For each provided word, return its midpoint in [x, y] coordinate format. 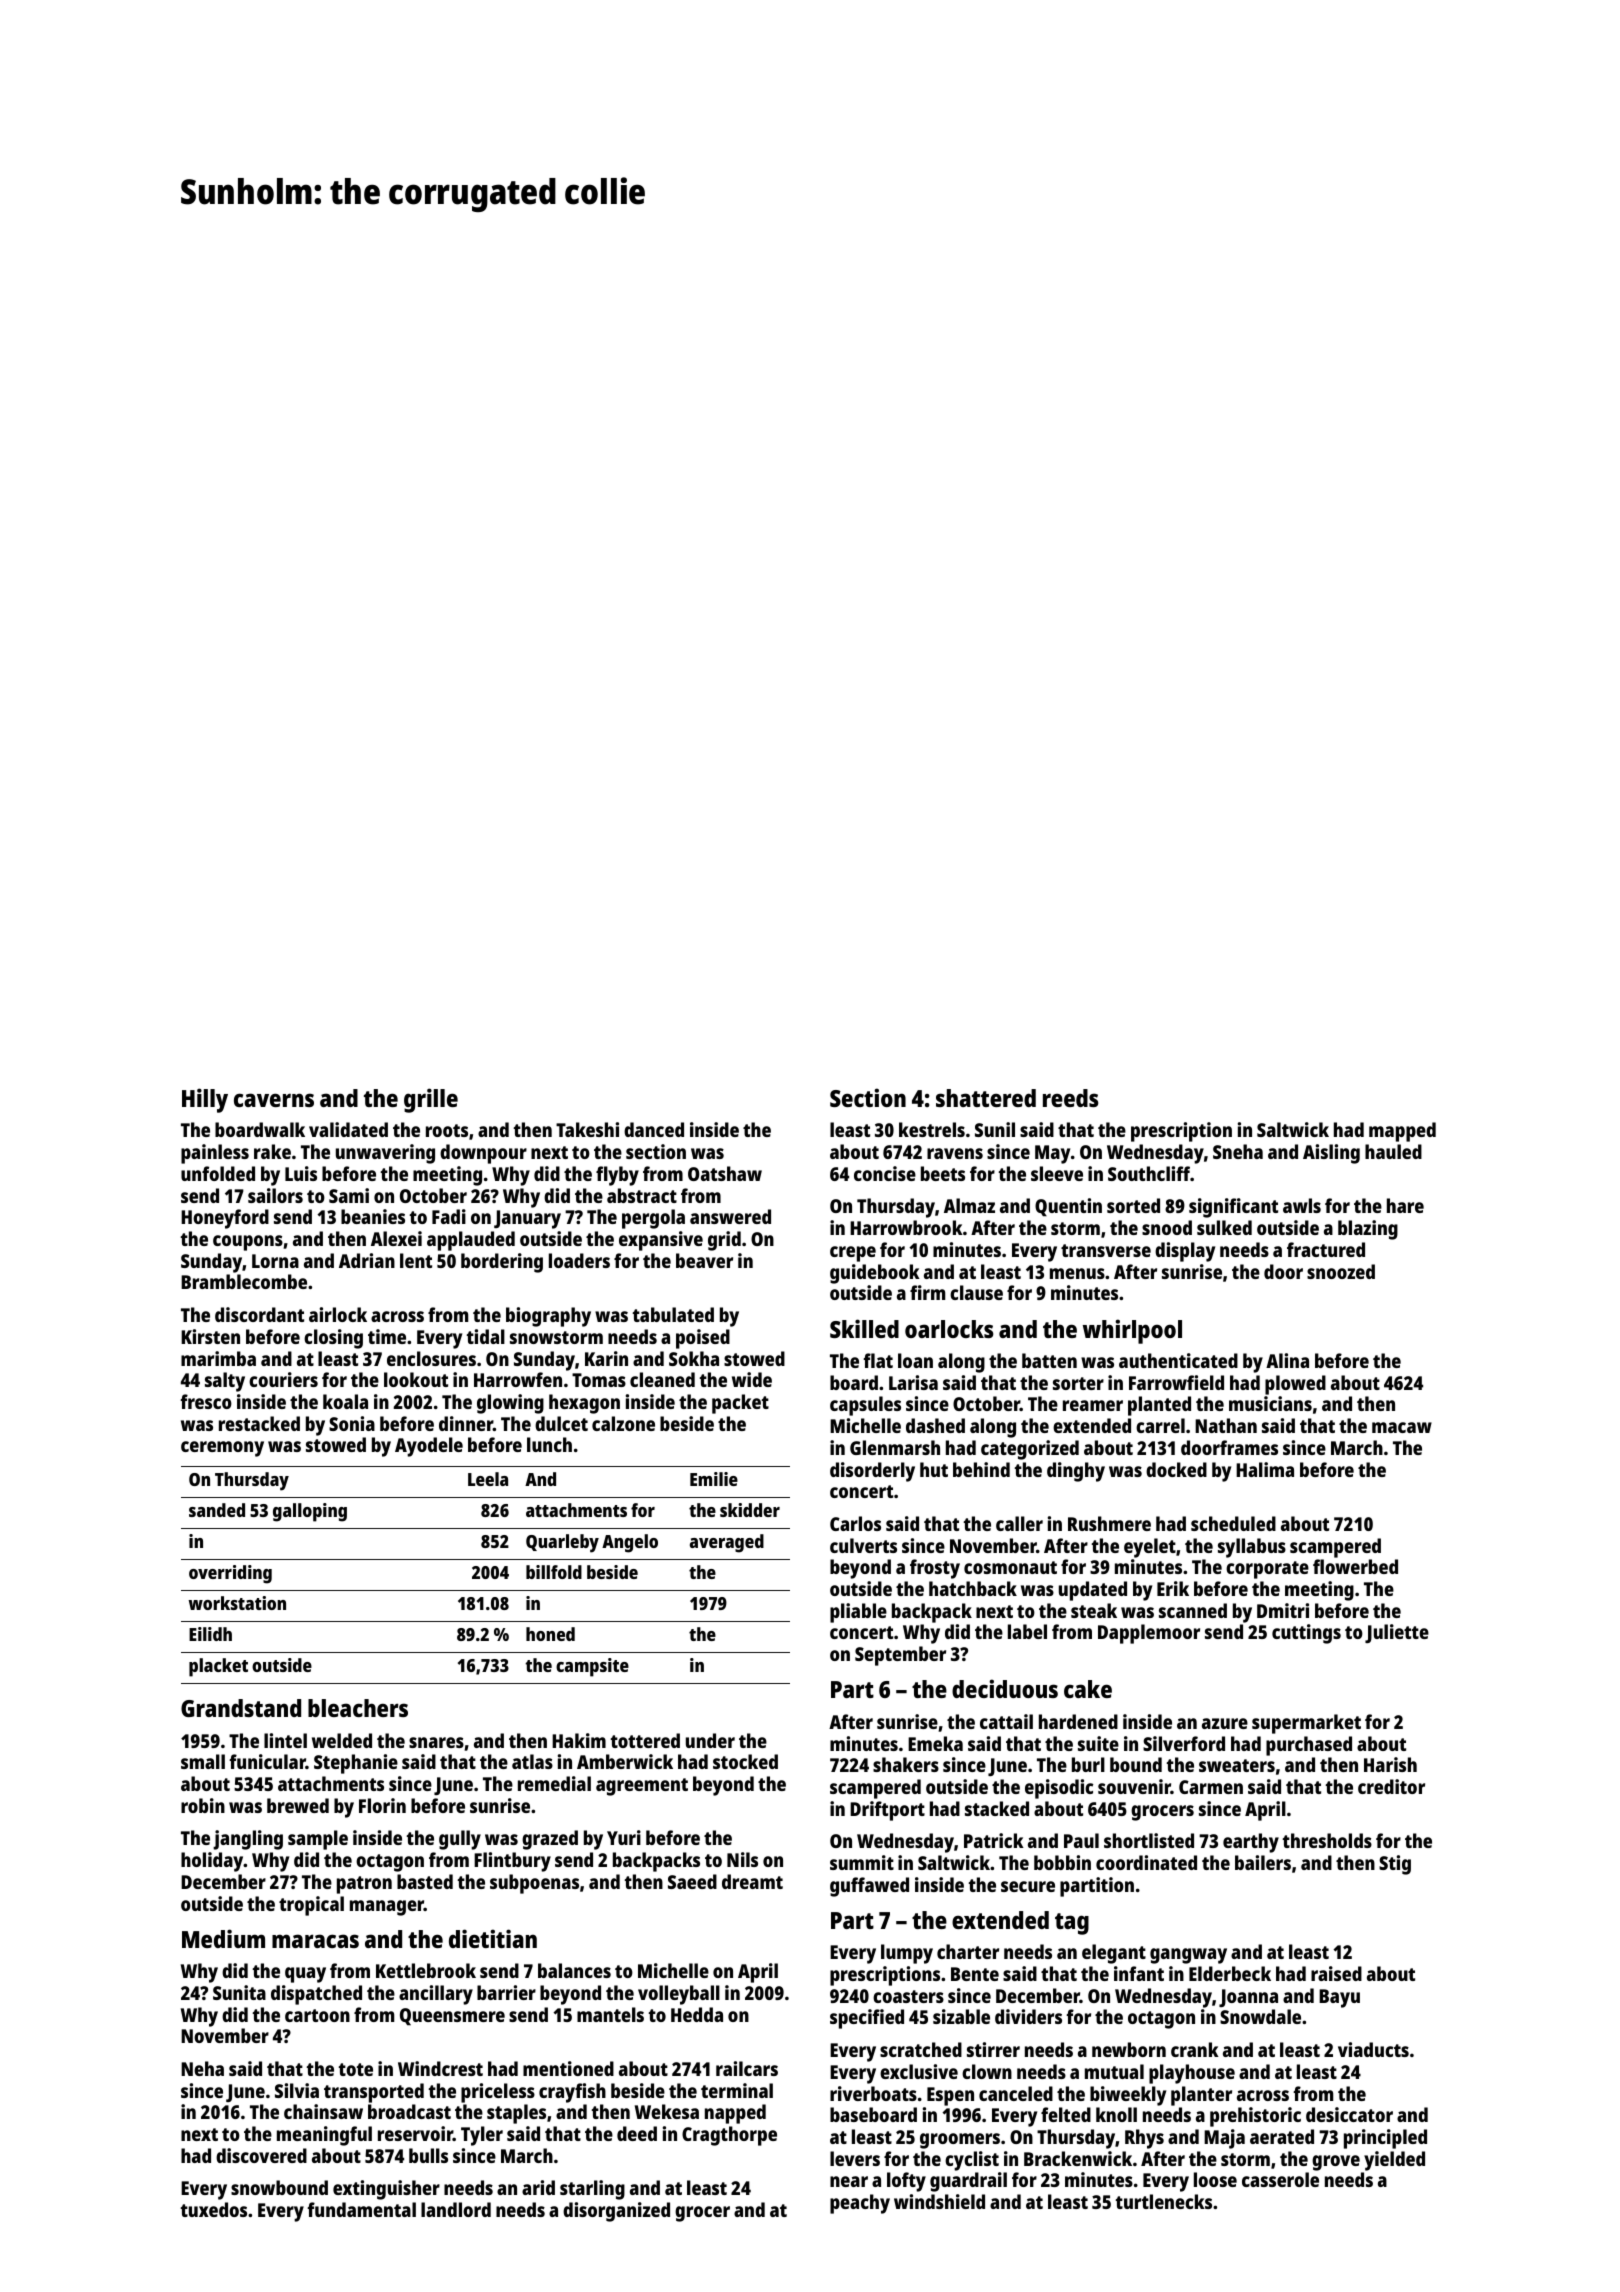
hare [1405, 1205]
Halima [1265, 1469]
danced [654, 1129]
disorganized [616, 2212]
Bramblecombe [244, 1281]
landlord [456, 2209]
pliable [858, 1613]
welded [342, 1740]
